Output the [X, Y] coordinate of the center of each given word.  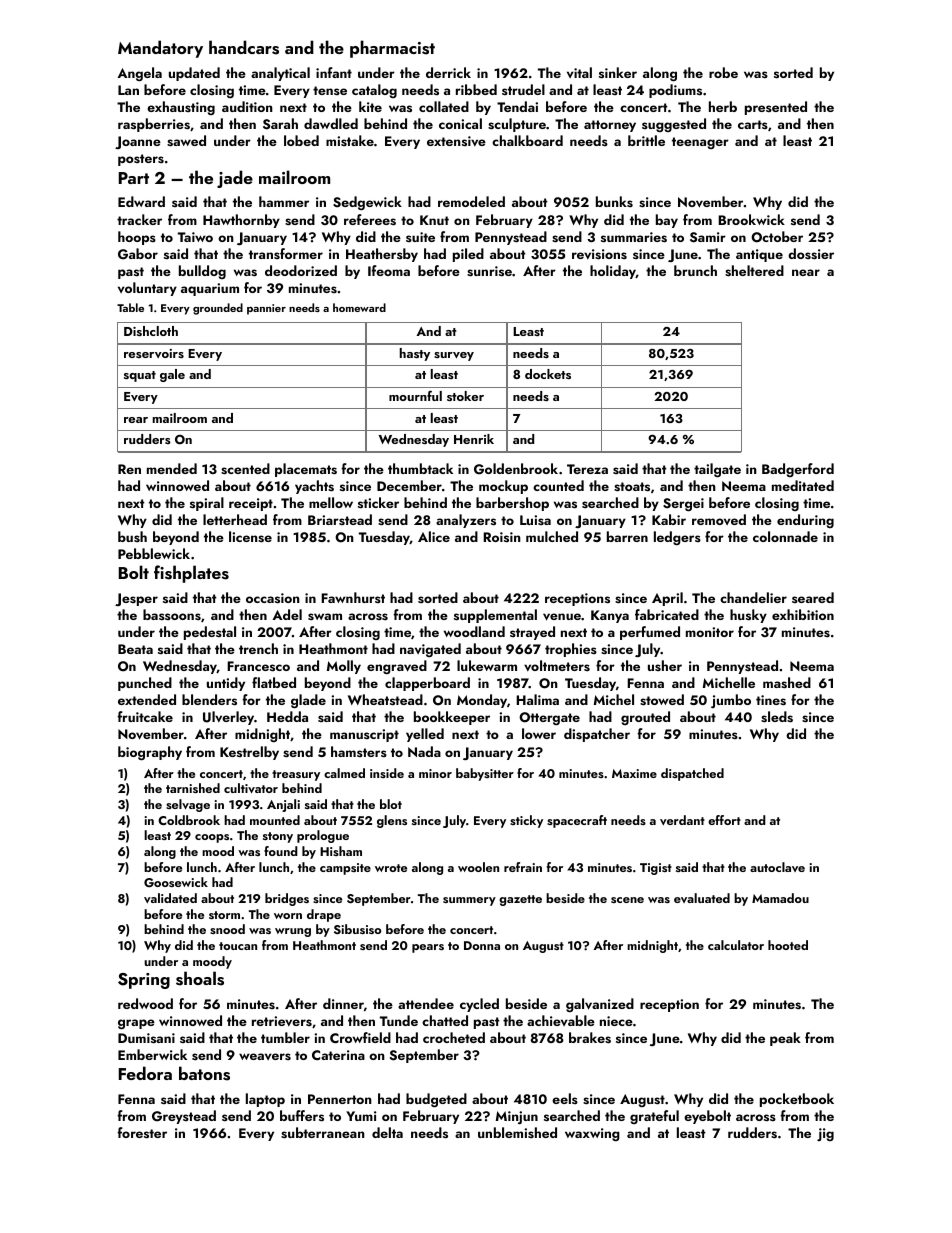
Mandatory [160, 49]
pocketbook [797, 1100]
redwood [145, 1003]
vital [579, 72]
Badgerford [798, 470]
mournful [415, 395]
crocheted [454, 1037]
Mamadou [780, 898]
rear [136, 420]
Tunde [399, 1020]
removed [719, 519]
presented [776, 108]
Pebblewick [154, 553]
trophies [571, 650]
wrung [293, 932]
